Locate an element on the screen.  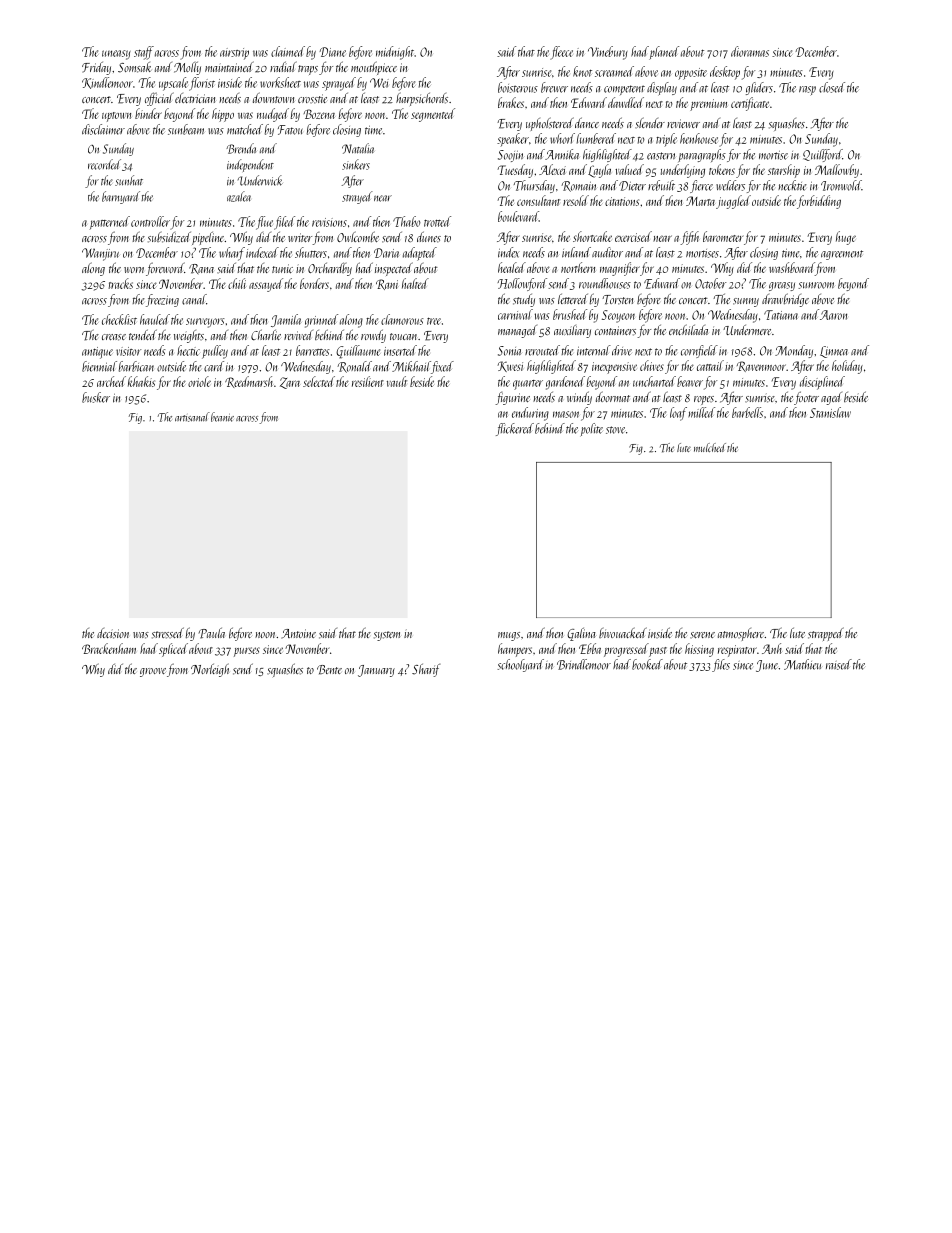
sinkers is located at coordinates (356, 164).
